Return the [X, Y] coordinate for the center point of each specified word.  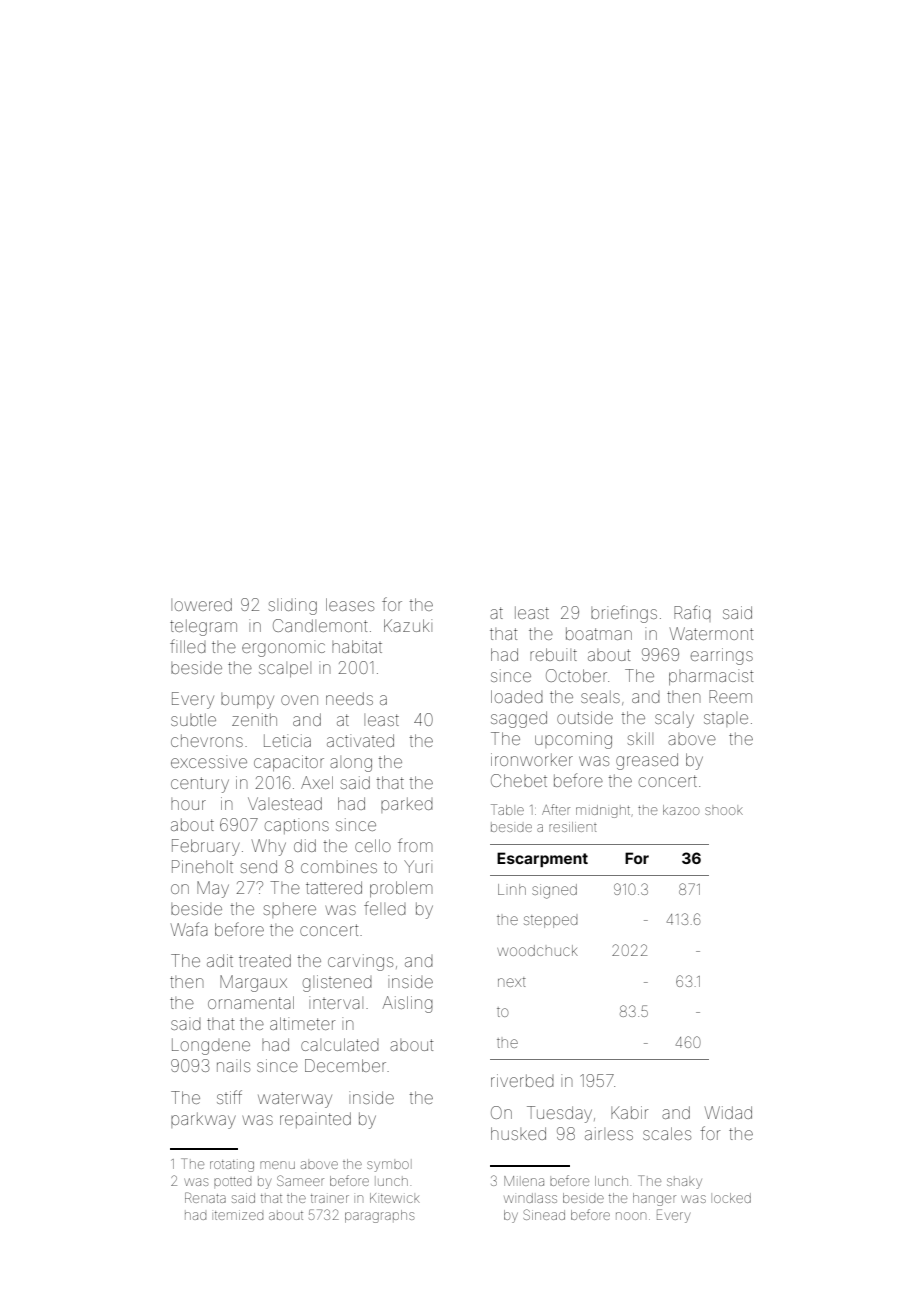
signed [554, 891]
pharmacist [711, 677]
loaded [517, 696]
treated [265, 960]
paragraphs [379, 1216]
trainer [330, 1198]
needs [349, 698]
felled [385, 908]
